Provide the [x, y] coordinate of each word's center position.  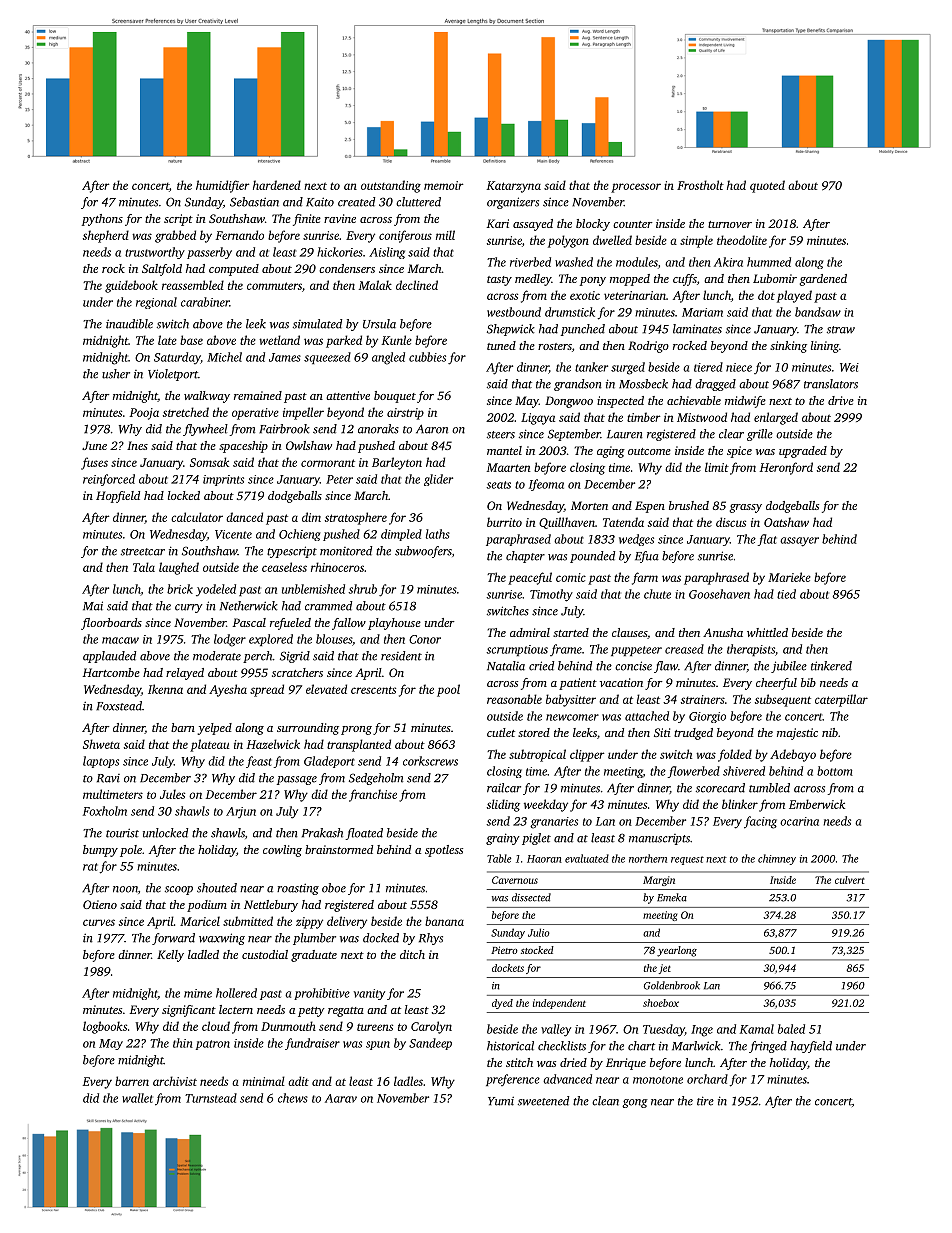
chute [657, 594]
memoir [443, 185]
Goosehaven [719, 594]
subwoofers [423, 552]
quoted [767, 186]
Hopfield [118, 497]
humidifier [222, 186]
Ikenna [165, 689]
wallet [137, 1098]
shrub [362, 589]
